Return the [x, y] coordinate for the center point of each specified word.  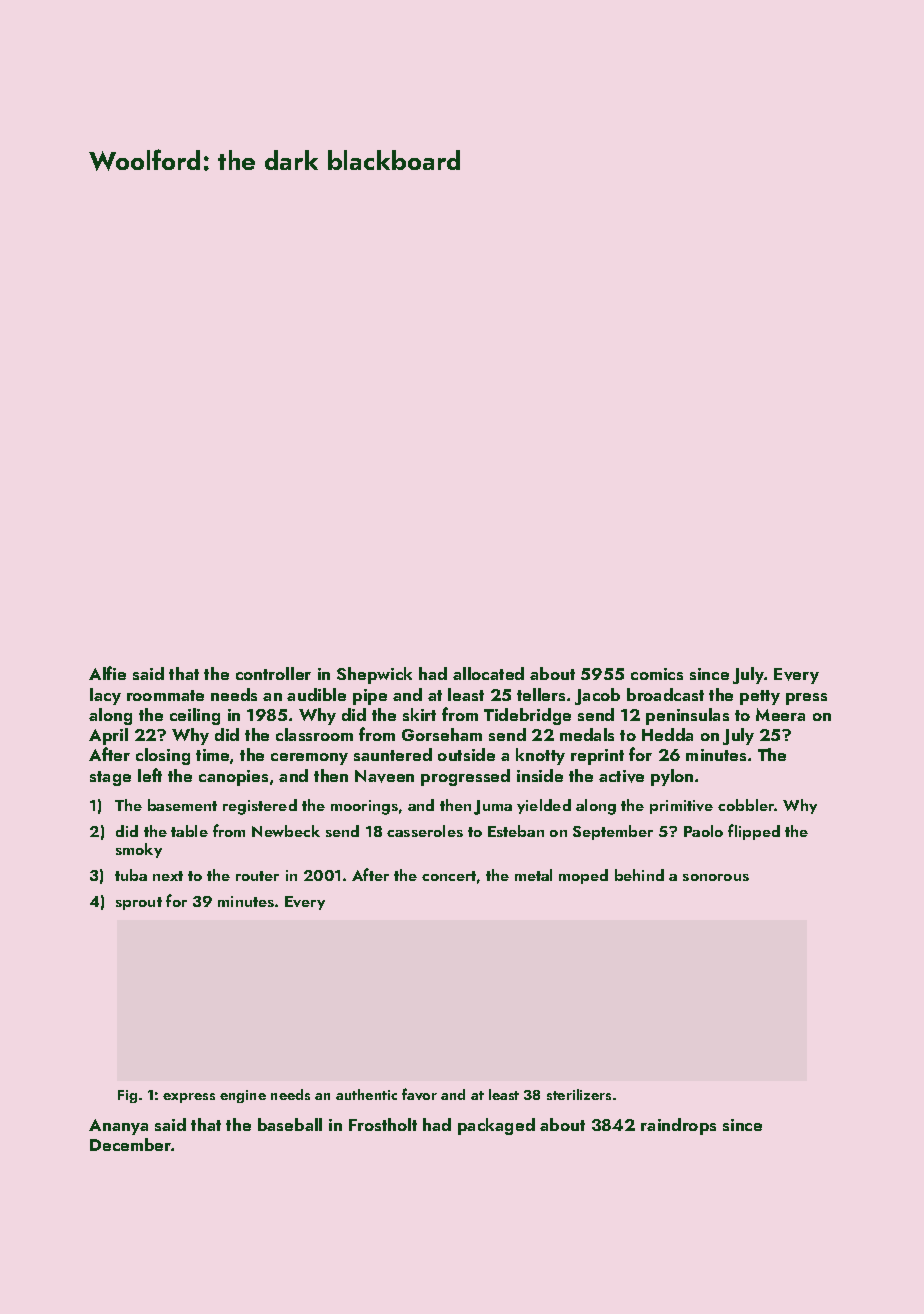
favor [419, 1094]
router [257, 876]
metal [533, 875]
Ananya [118, 1127]
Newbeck [286, 831]
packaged [496, 1126]
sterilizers [579, 1094]
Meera [780, 714]
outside [466, 754]
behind [639, 875]
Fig [127, 1096]
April [108, 736]
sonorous [716, 877]
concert [449, 876]
